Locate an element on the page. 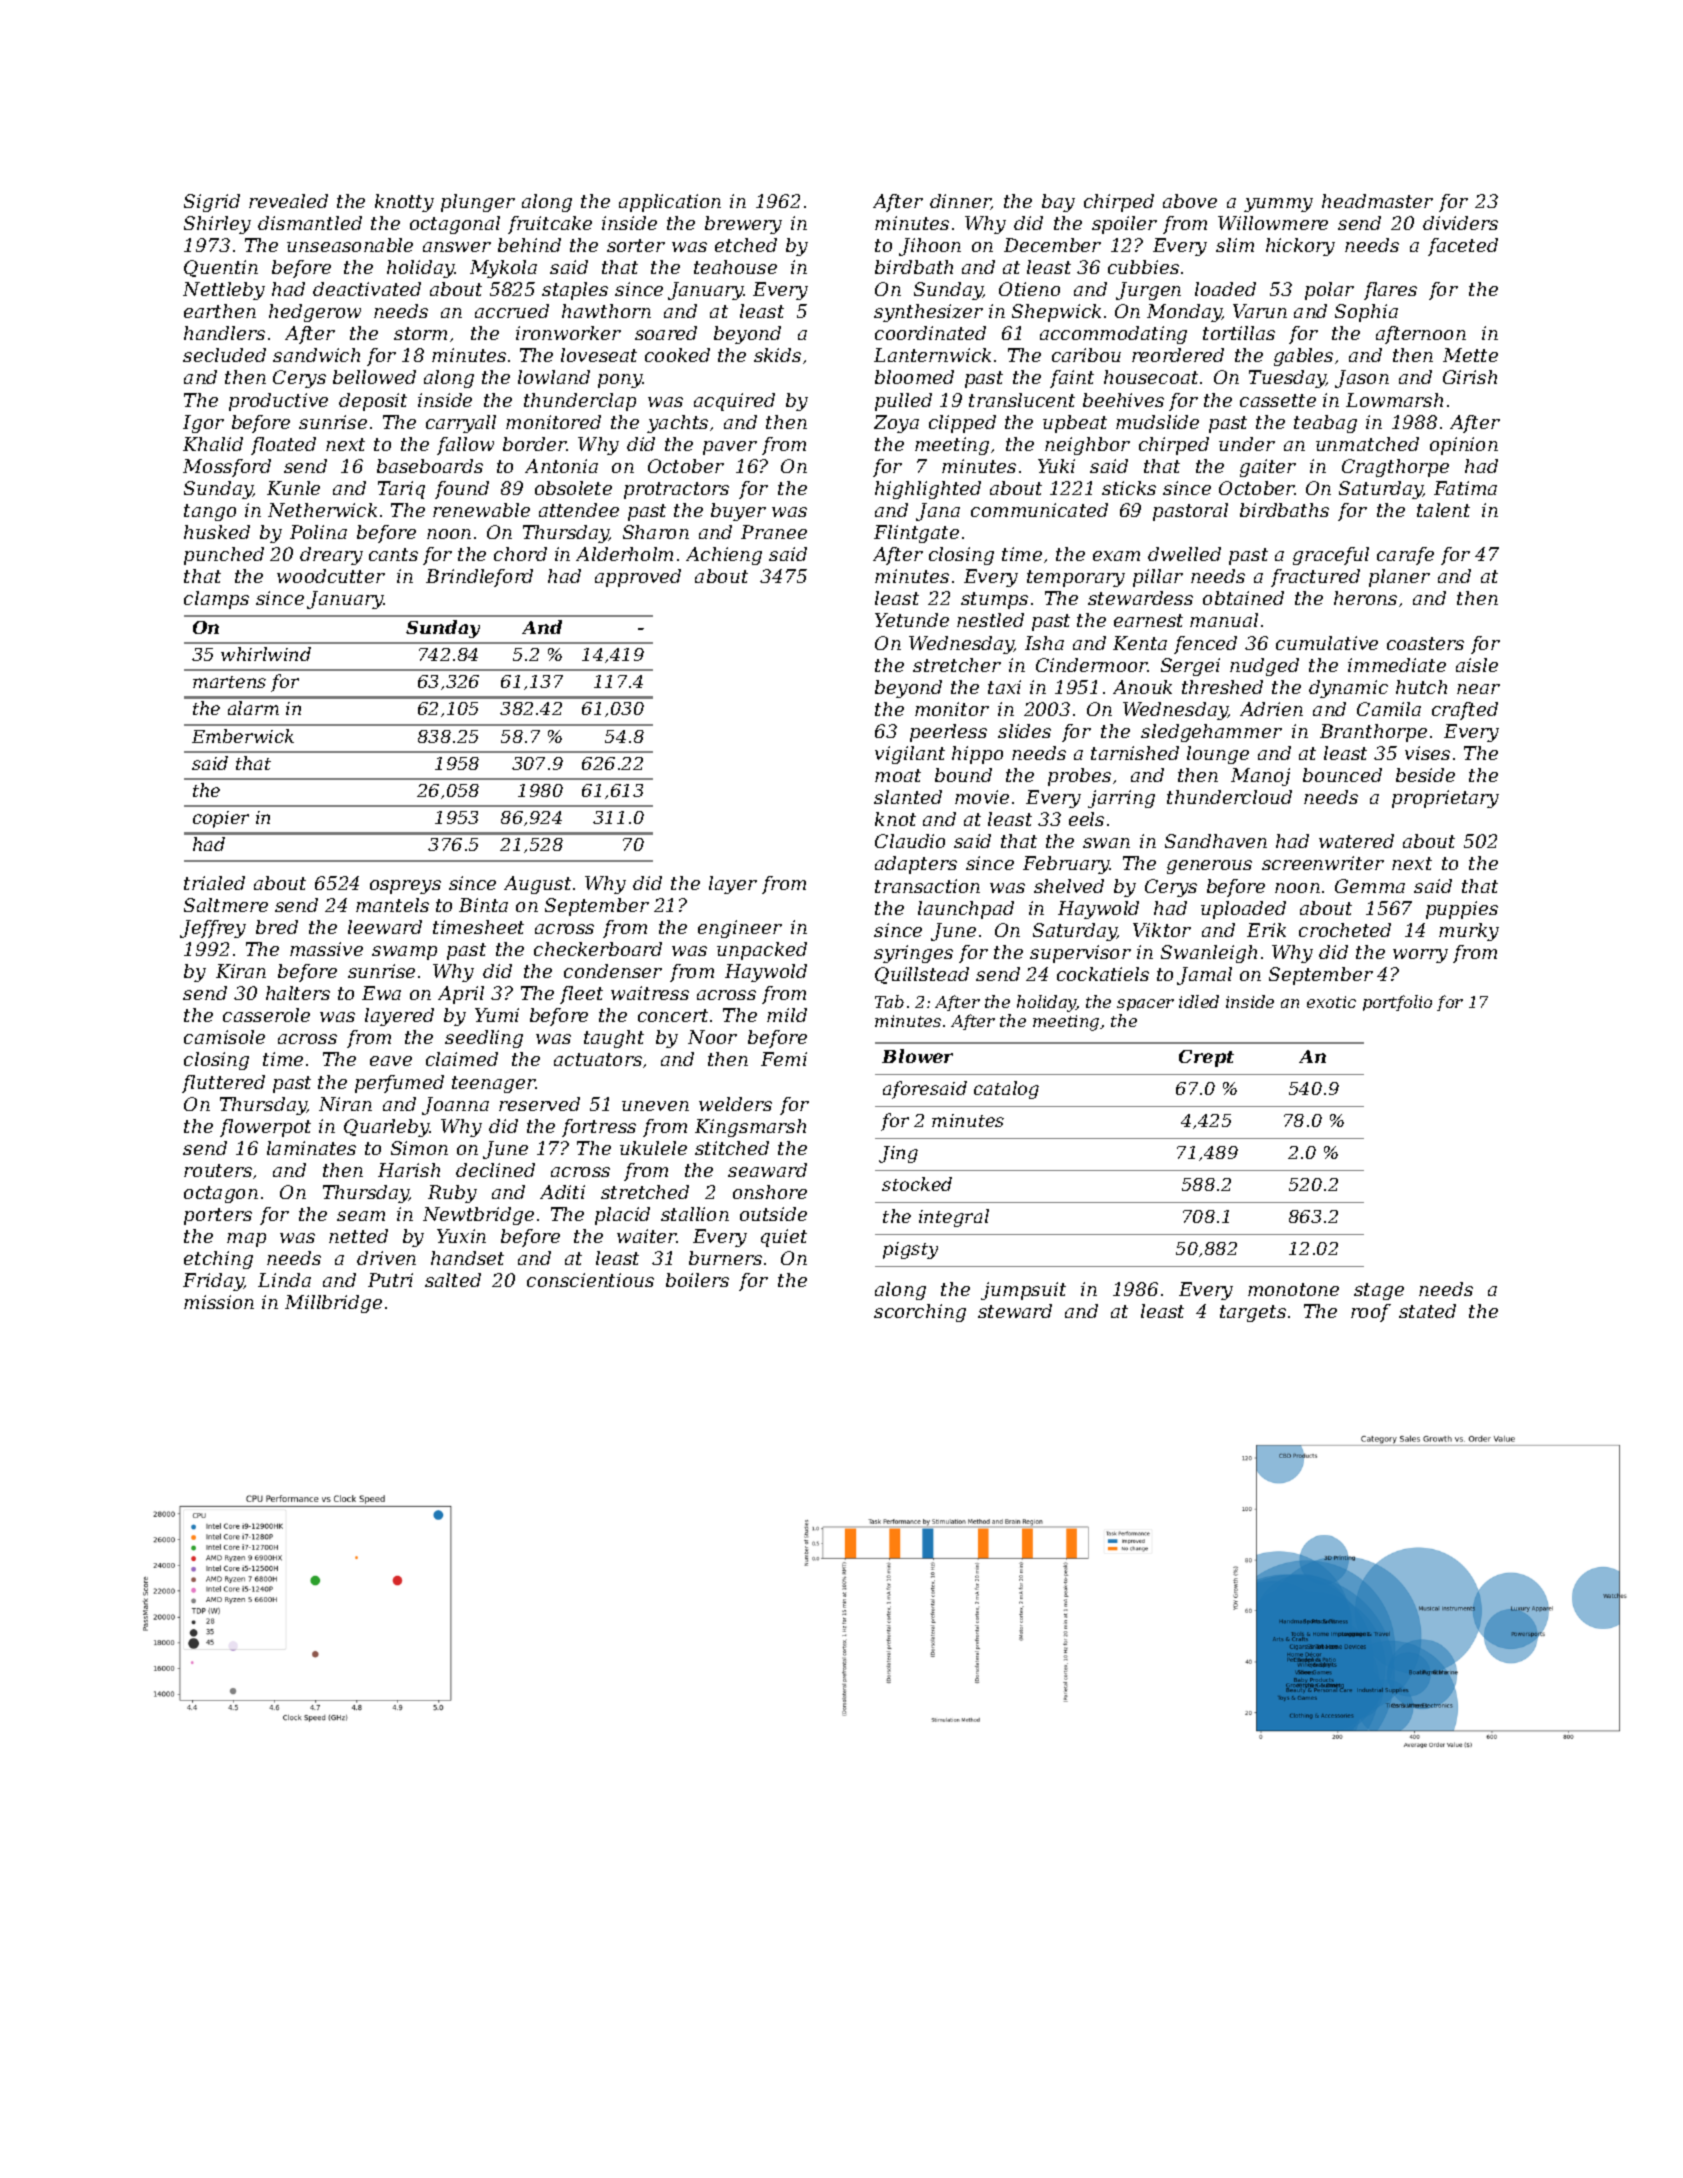 The image size is (1683, 2178). Yetunde is located at coordinates (912, 620).
